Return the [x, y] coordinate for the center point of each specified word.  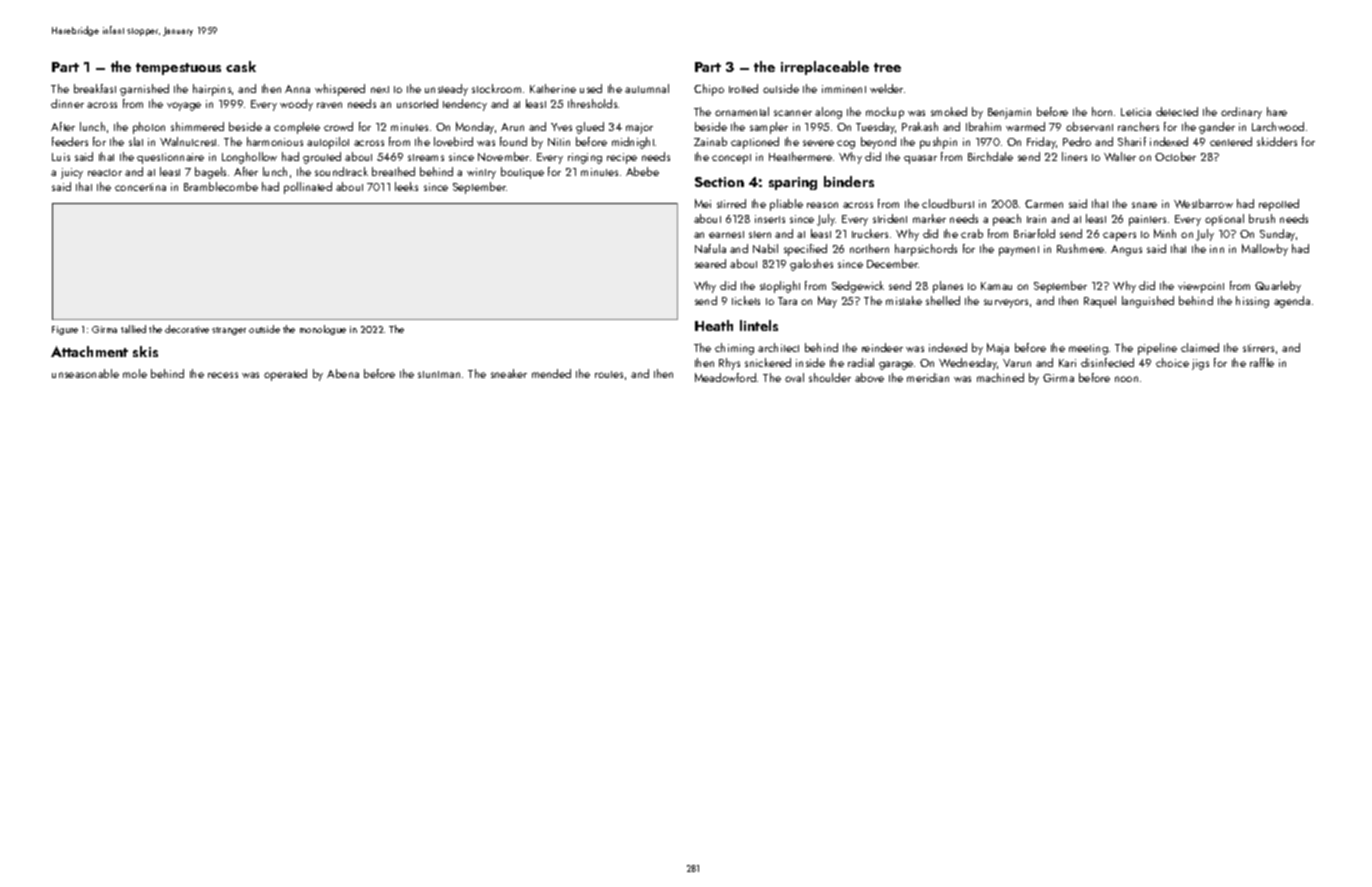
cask [241, 66]
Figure [65, 330]
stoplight [780, 287]
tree [887, 67]
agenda [1292, 302]
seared [710, 263]
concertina [140, 187]
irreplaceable [825, 68]
